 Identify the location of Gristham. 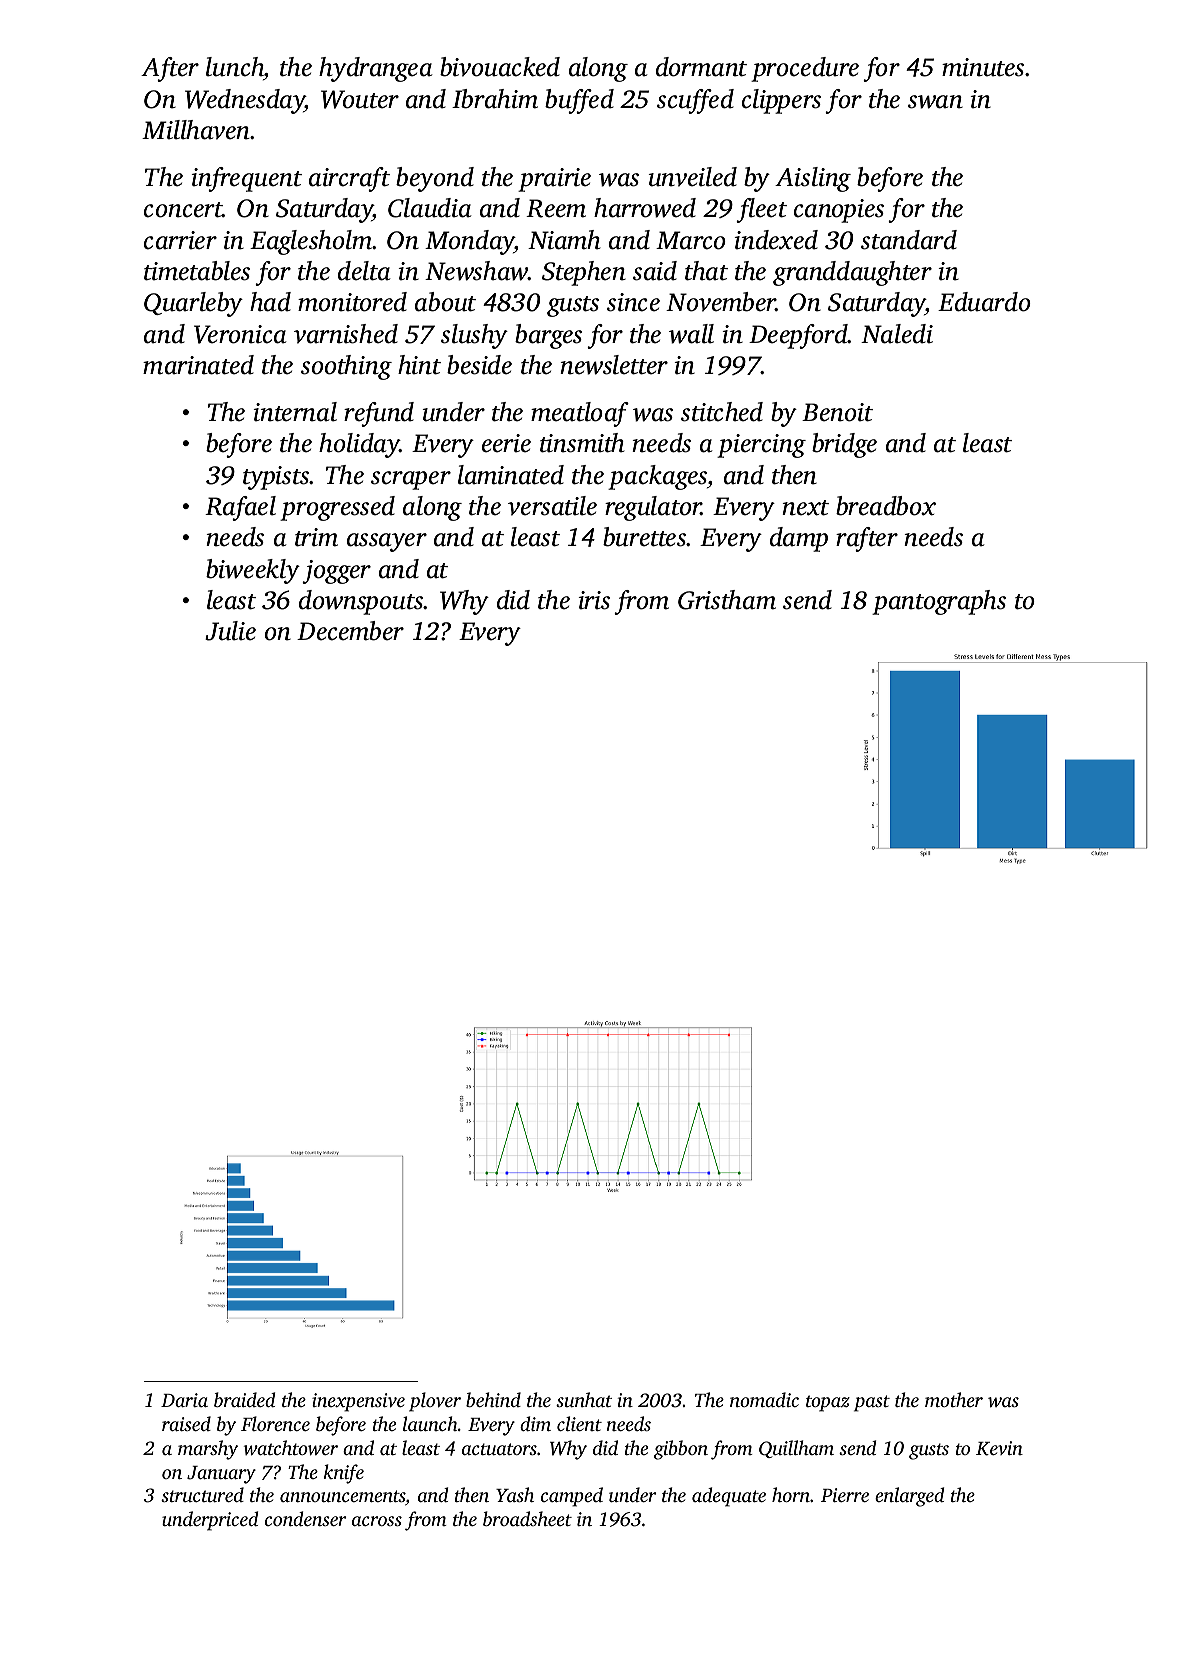
(727, 600).
